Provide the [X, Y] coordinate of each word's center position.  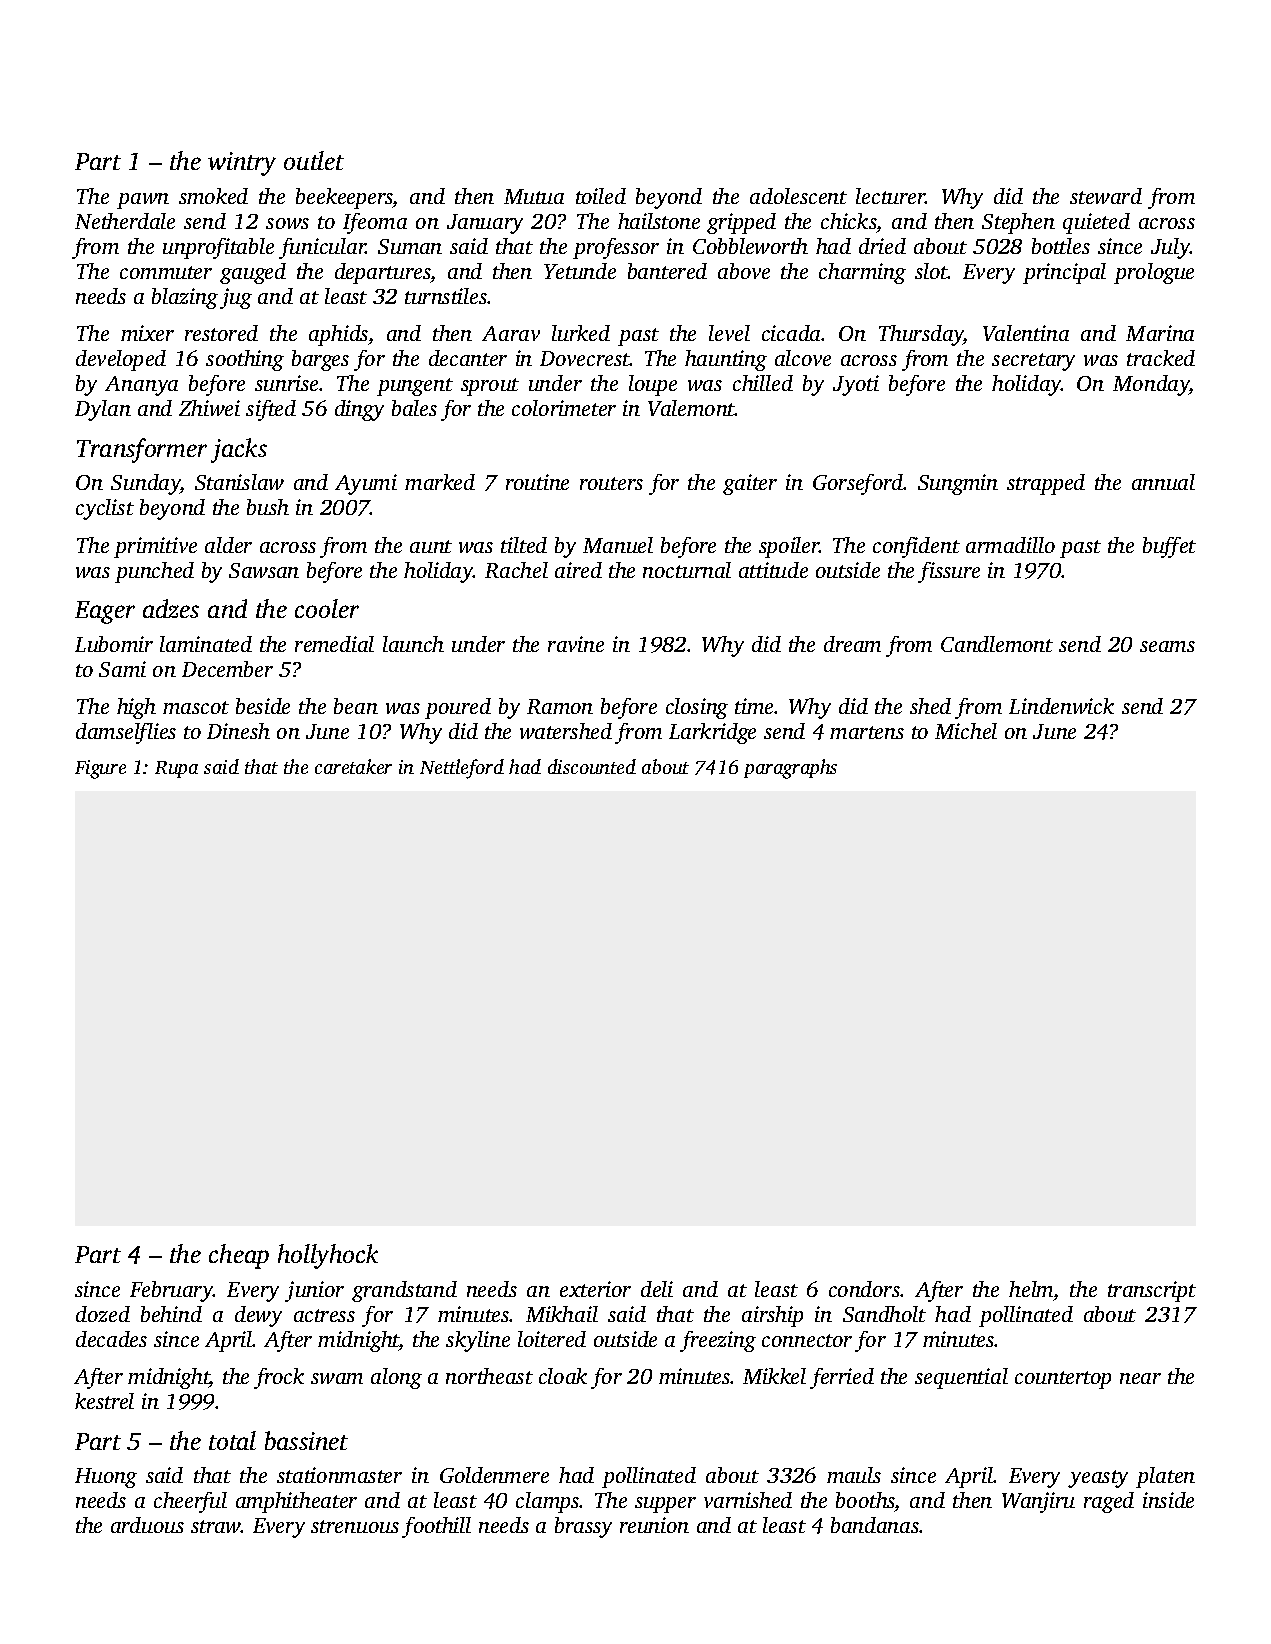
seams [1167, 646]
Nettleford [462, 769]
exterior [595, 1289]
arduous [147, 1525]
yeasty [1098, 1479]
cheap [239, 1256]
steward [1106, 196]
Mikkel [774, 1376]
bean [356, 706]
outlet [314, 160]
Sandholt [884, 1314]
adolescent [798, 196]
